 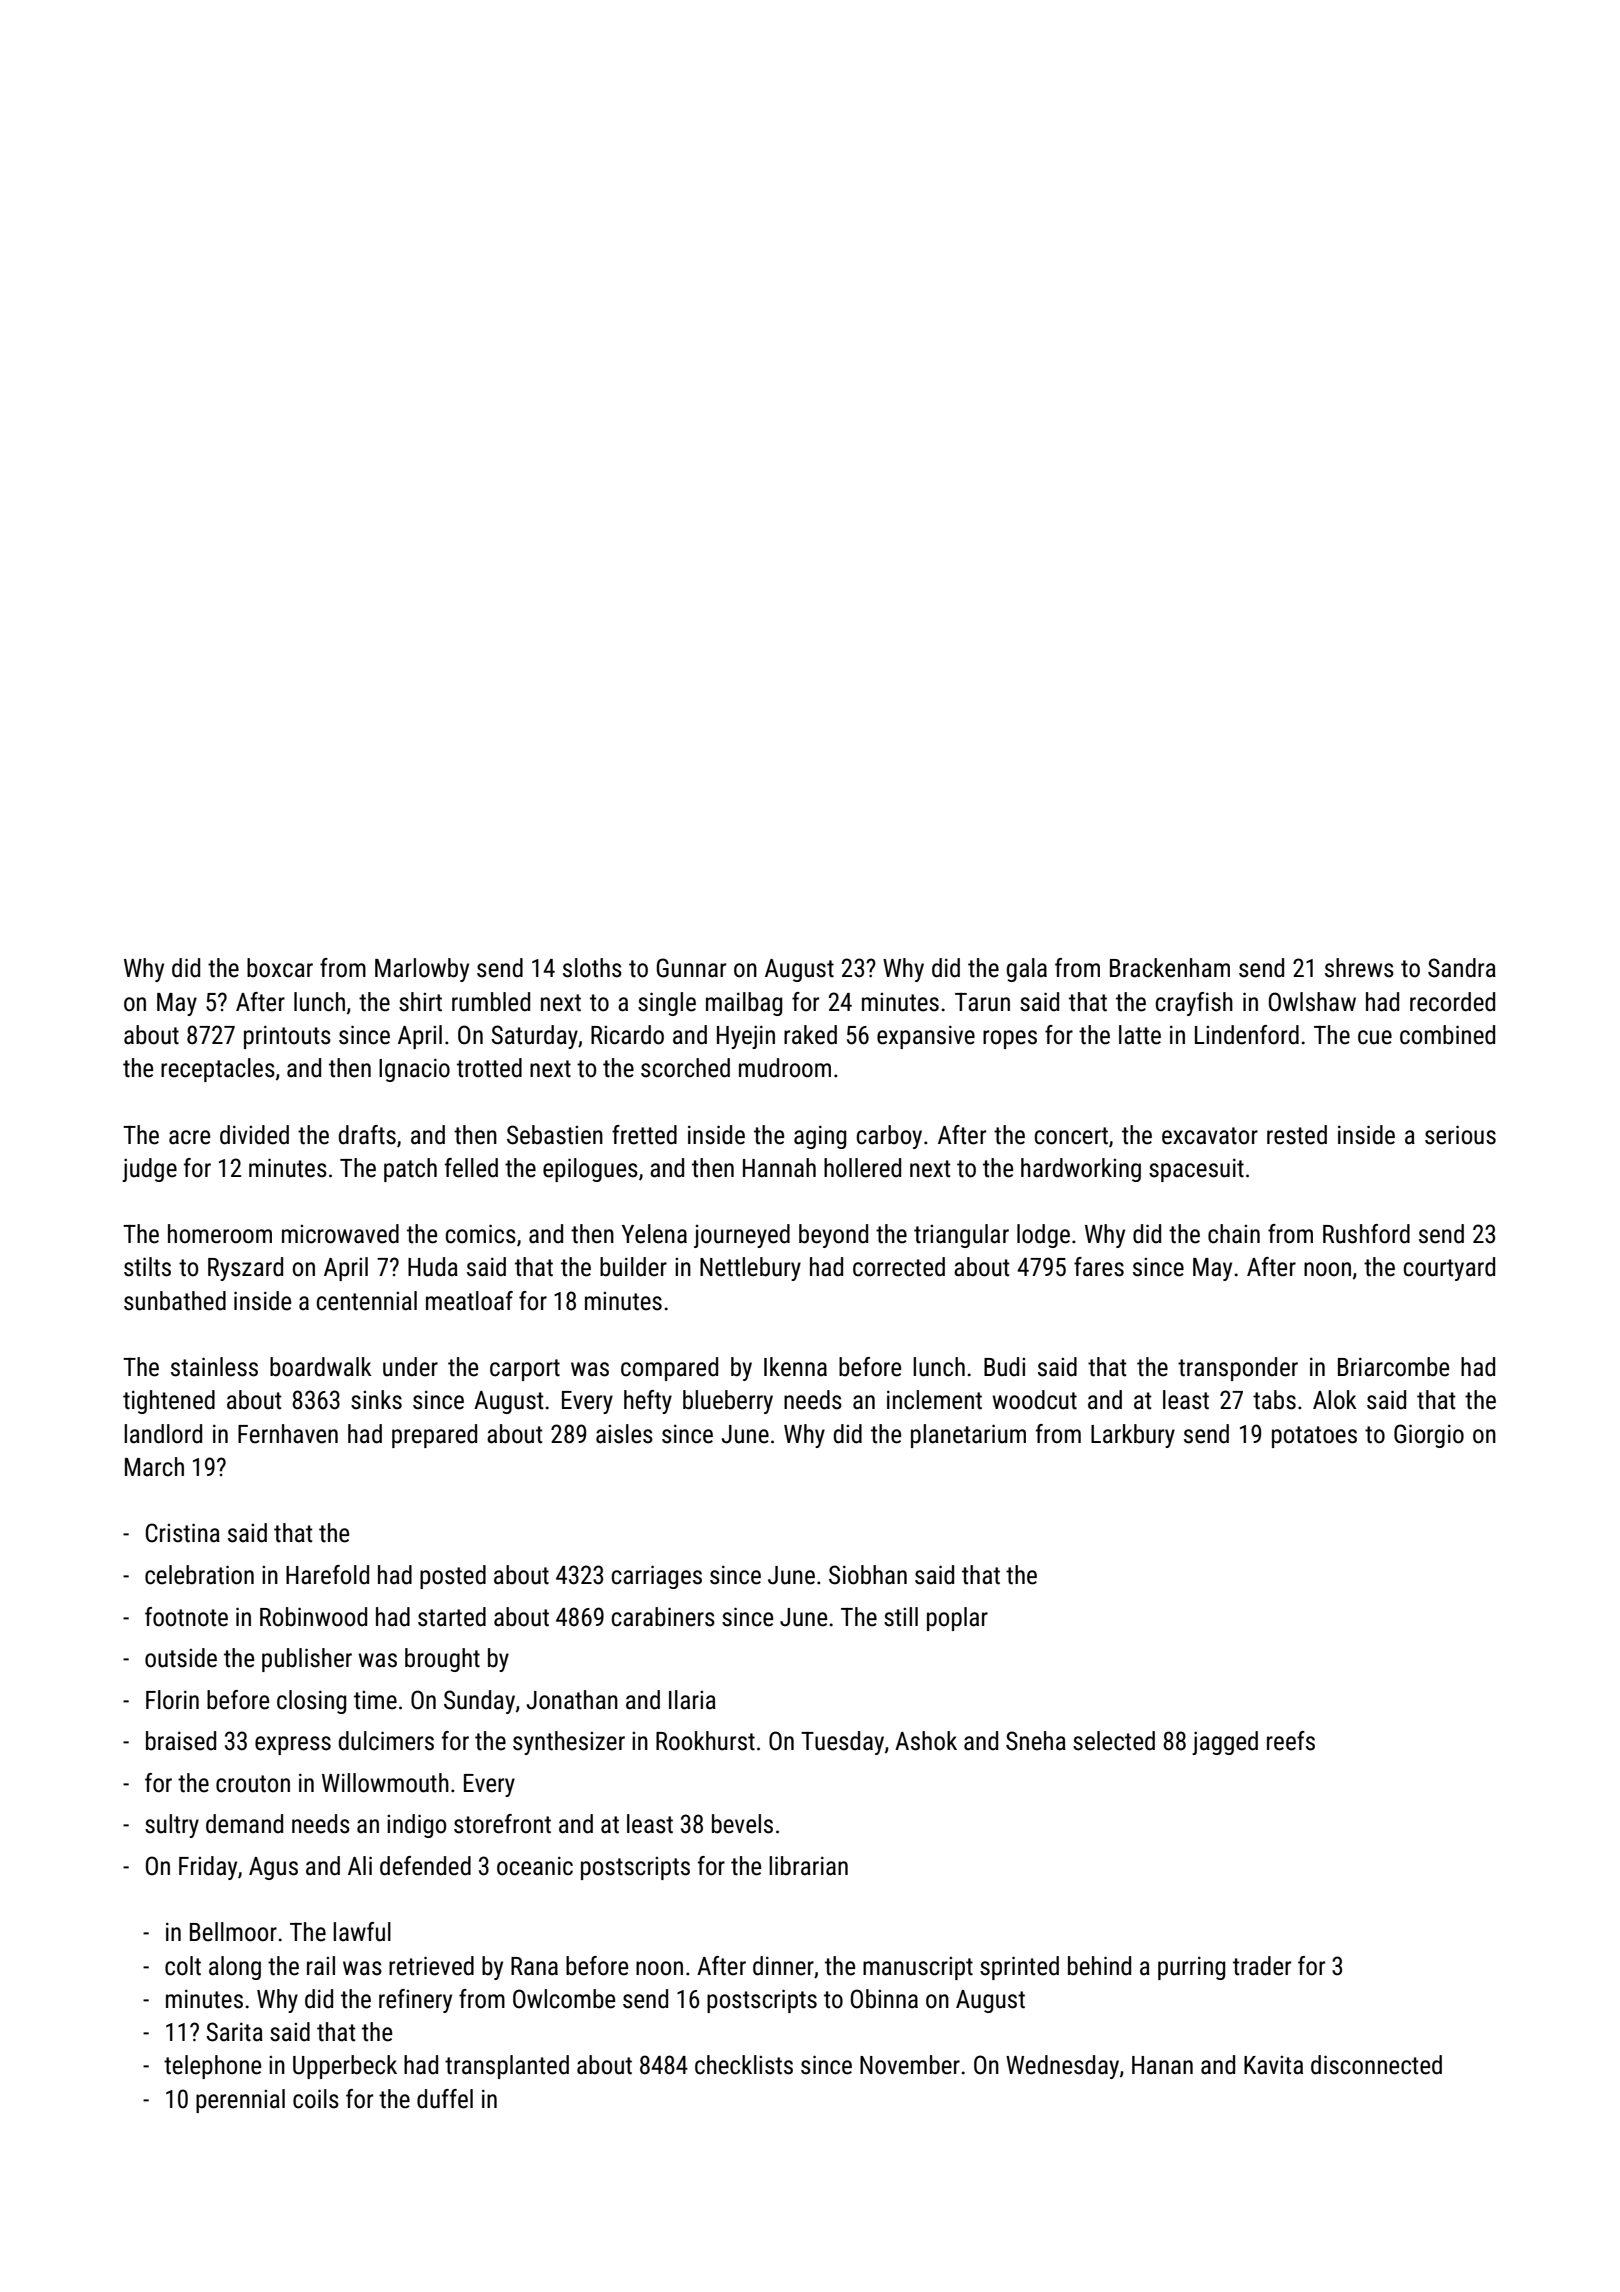 I want to click on courtyard, so click(x=1449, y=1269).
